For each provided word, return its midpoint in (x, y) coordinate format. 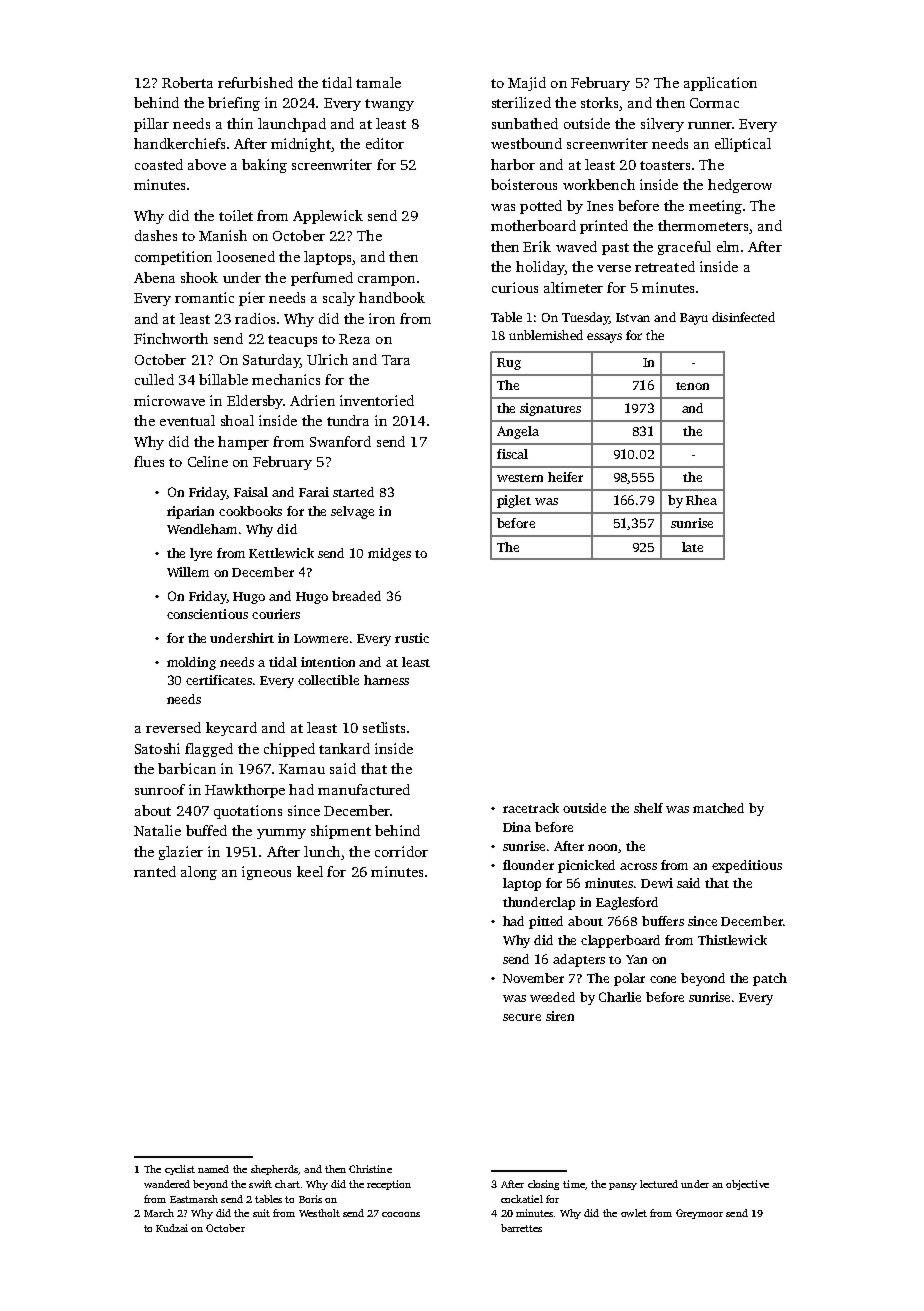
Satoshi (157, 748)
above (207, 164)
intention (328, 662)
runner (710, 125)
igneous (266, 873)
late (692, 547)
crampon (386, 281)
